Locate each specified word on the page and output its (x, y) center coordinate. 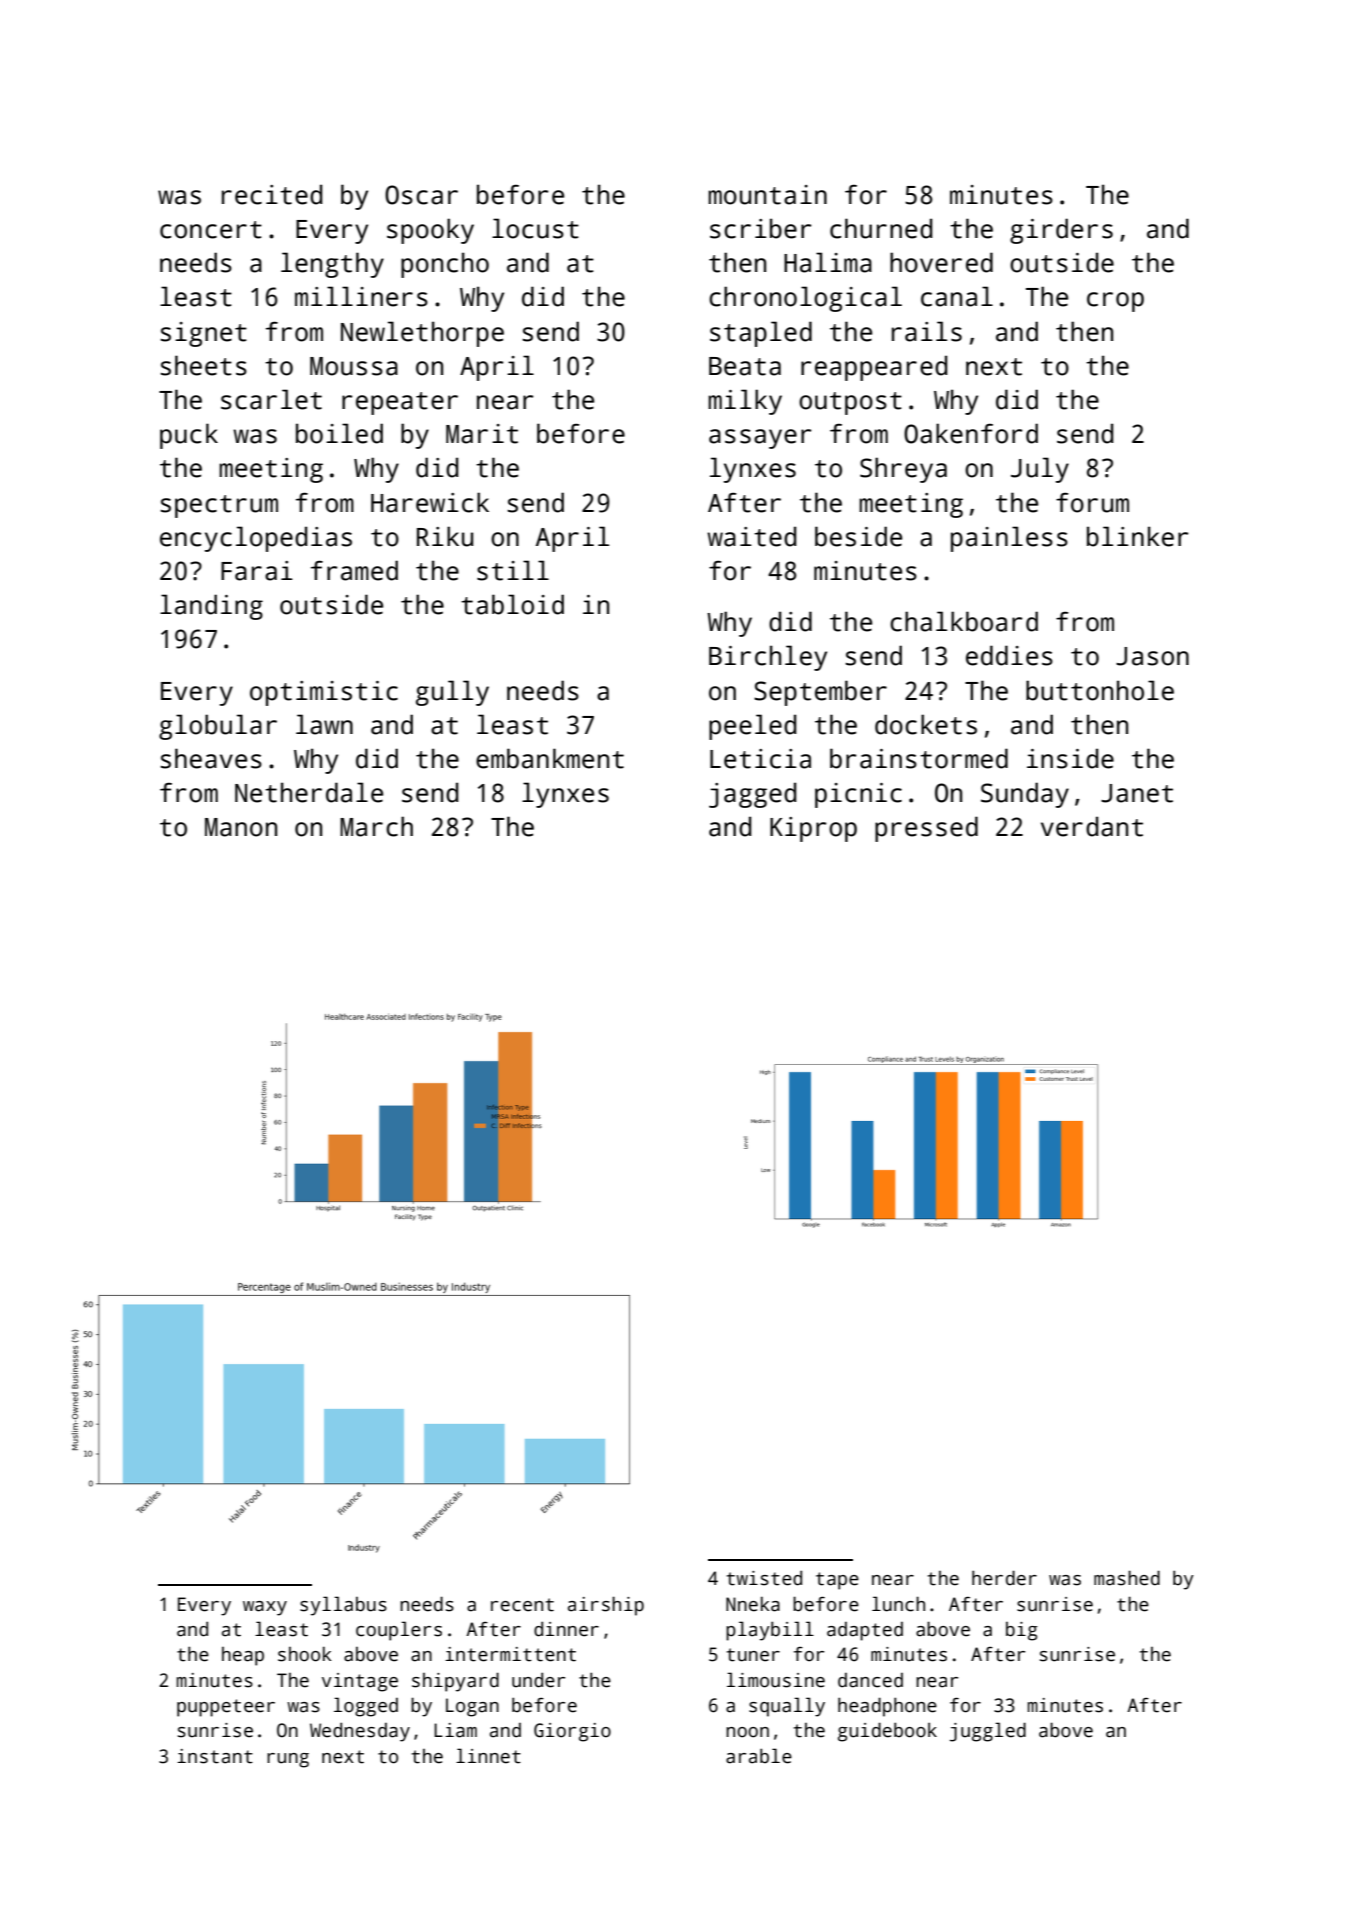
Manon (241, 827)
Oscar (421, 195)
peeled (753, 727)
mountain (767, 195)
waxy (265, 1608)
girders (1061, 231)
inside (1070, 758)
